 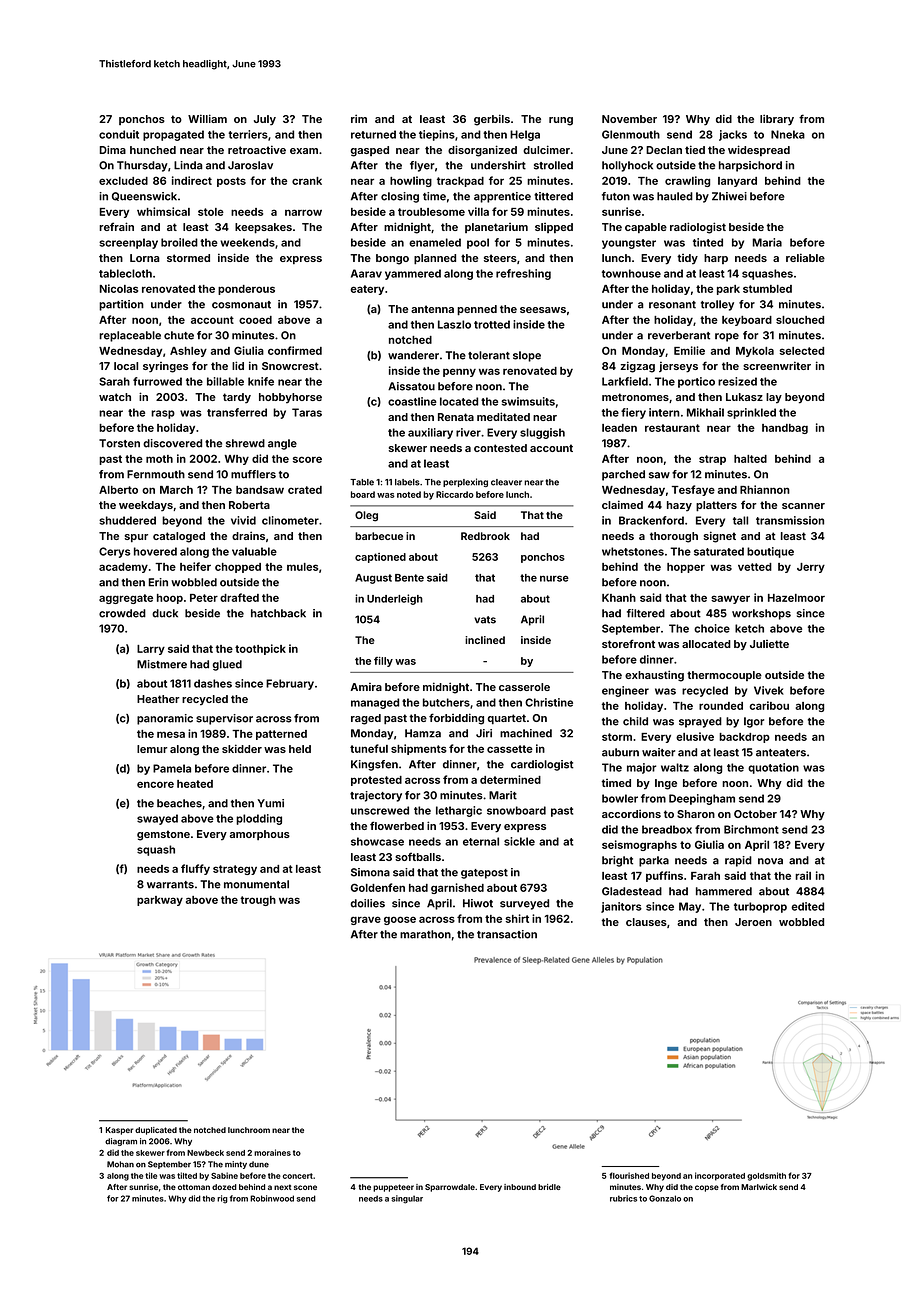 What do you see at coordinates (620, 752) in the document?
I see `auburn` at bounding box center [620, 752].
